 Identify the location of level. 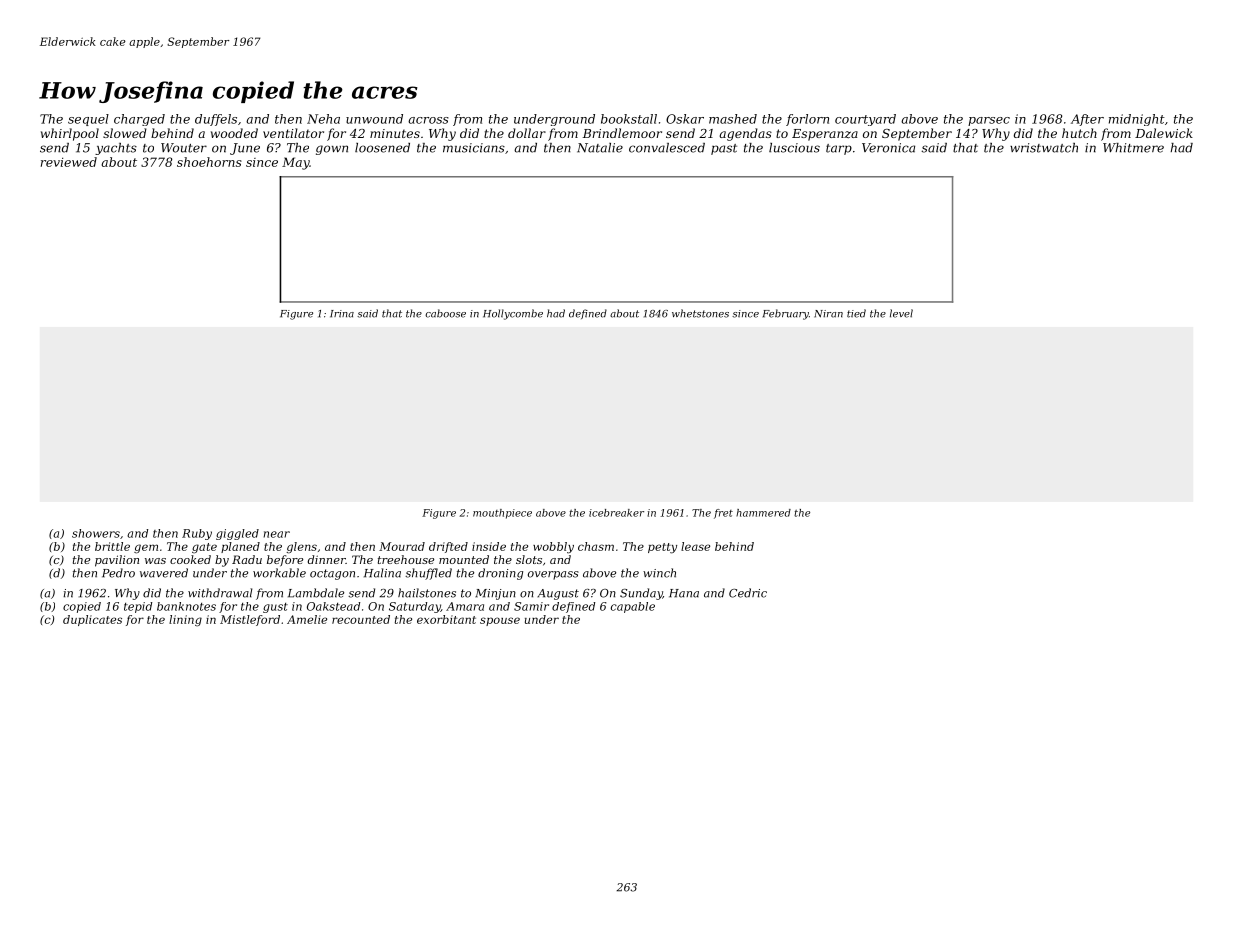
(901, 313).
